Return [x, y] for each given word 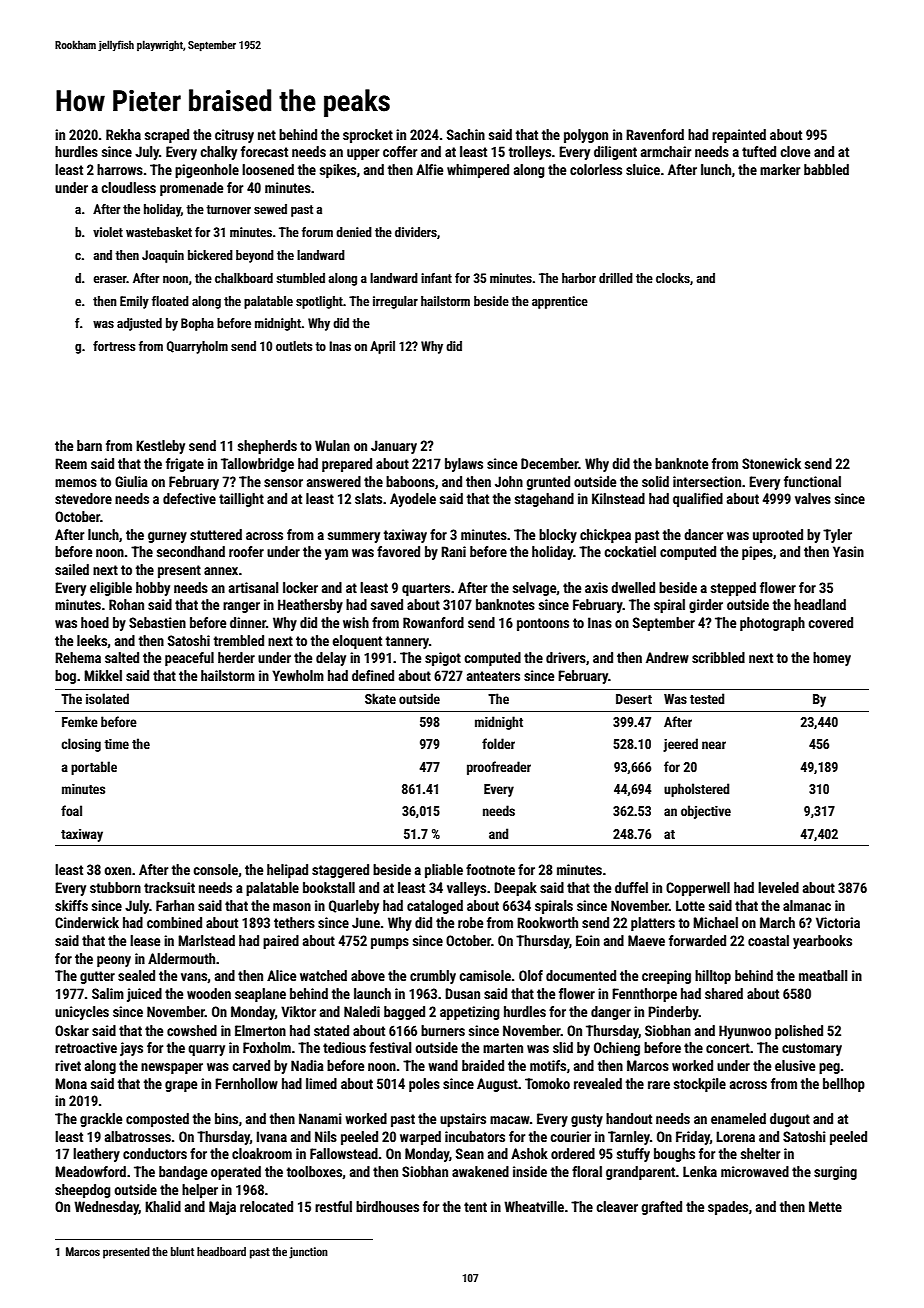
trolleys [530, 153]
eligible [111, 589]
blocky [558, 536]
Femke [80, 721]
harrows [120, 169]
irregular [395, 302]
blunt [182, 1251]
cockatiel [630, 551]
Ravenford [655, 134]
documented [581, 975]
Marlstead [206, 940]
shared [724, 993]
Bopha [197, 324]
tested [707, 698]
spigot [443, 659]
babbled [826, 169]
